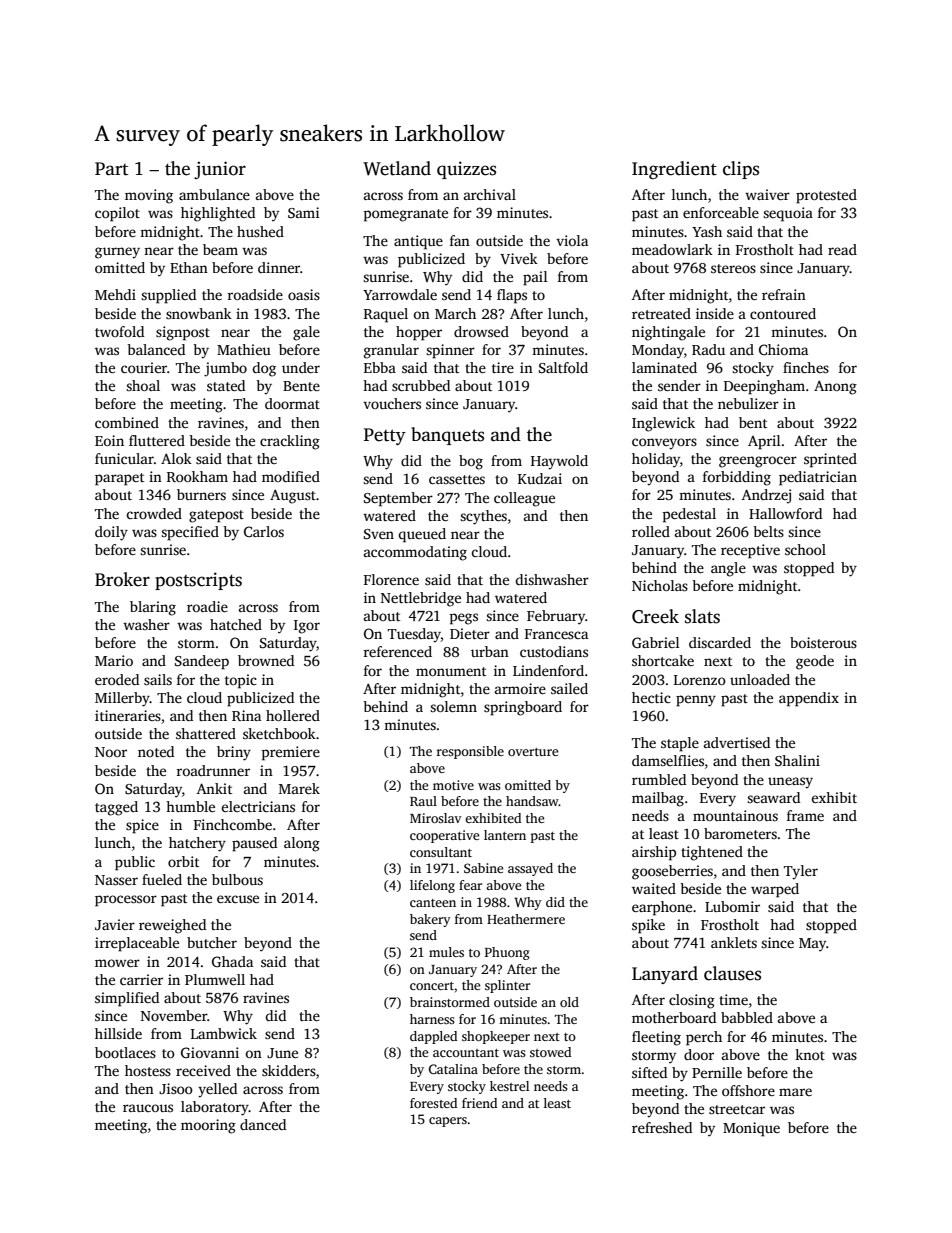 Image resolution: width=952 pixels, height=1233 pixels. What do you see at coordinates (680, 744) in the screenshot?
I see `staple` at bounding box center [680, 744].
